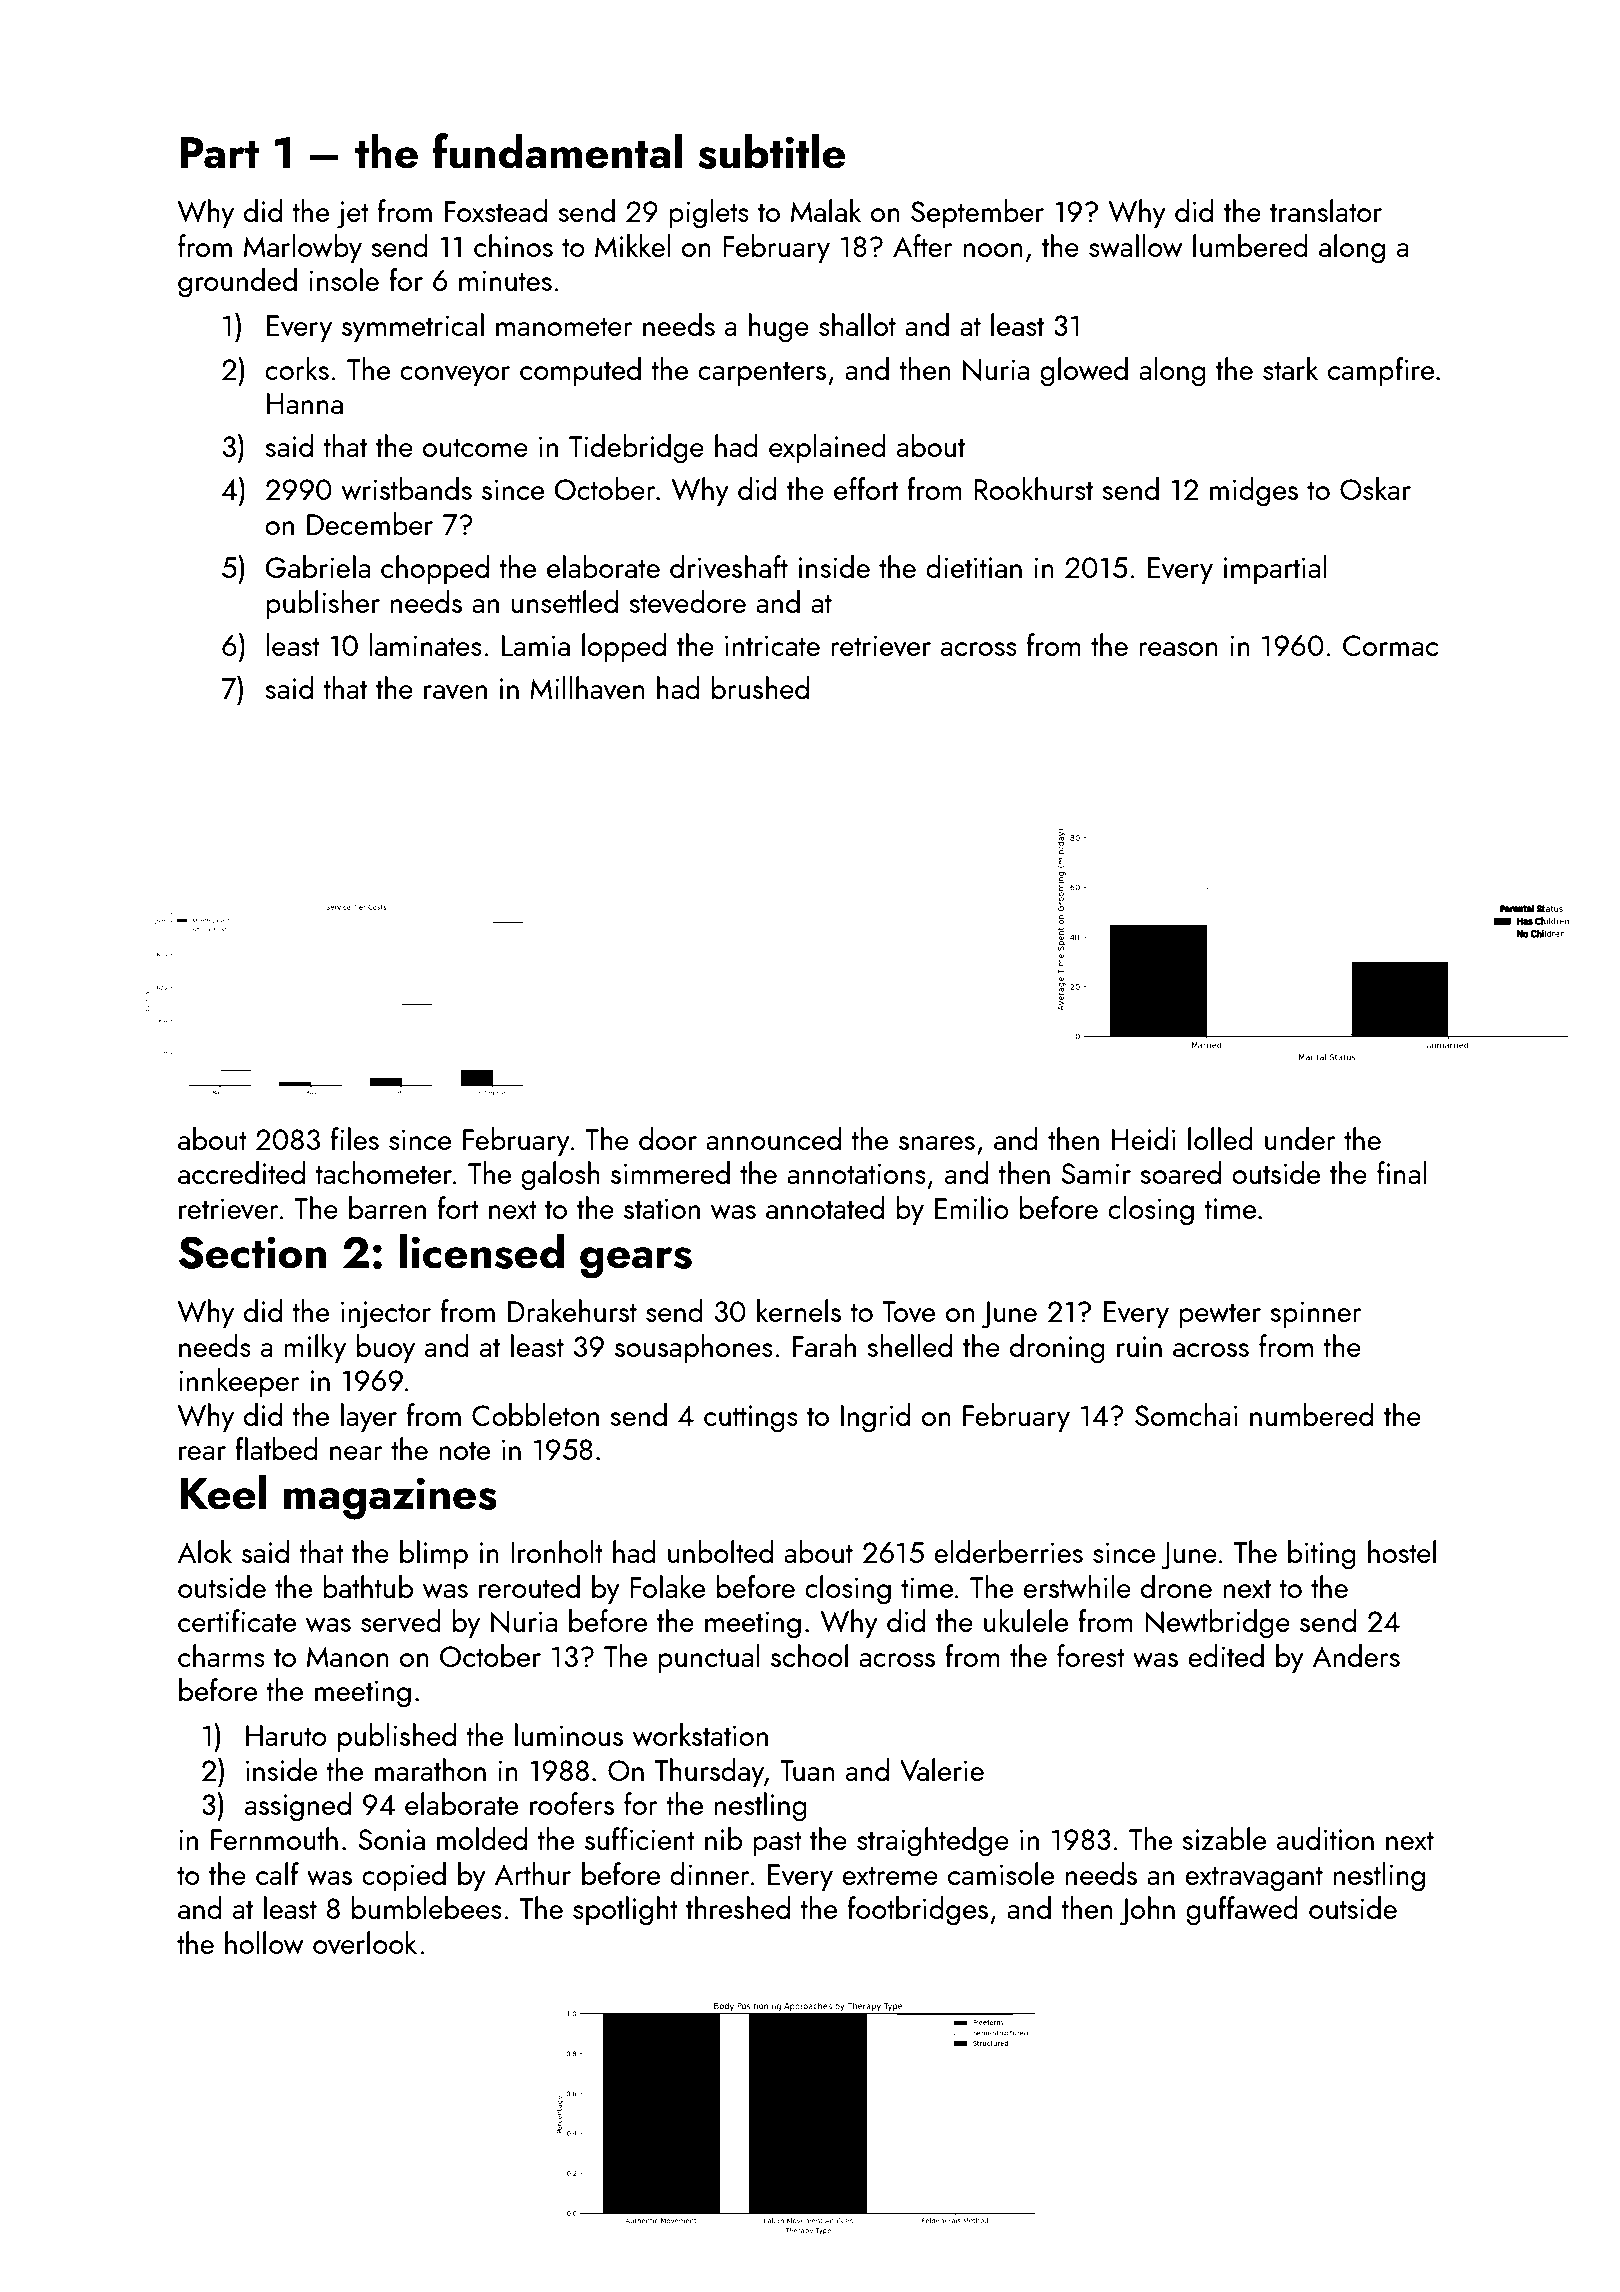 Image resolution: width=1620 pixels, height=2292 pixels. I want to click on bumblebees, so click(427, 1907).
